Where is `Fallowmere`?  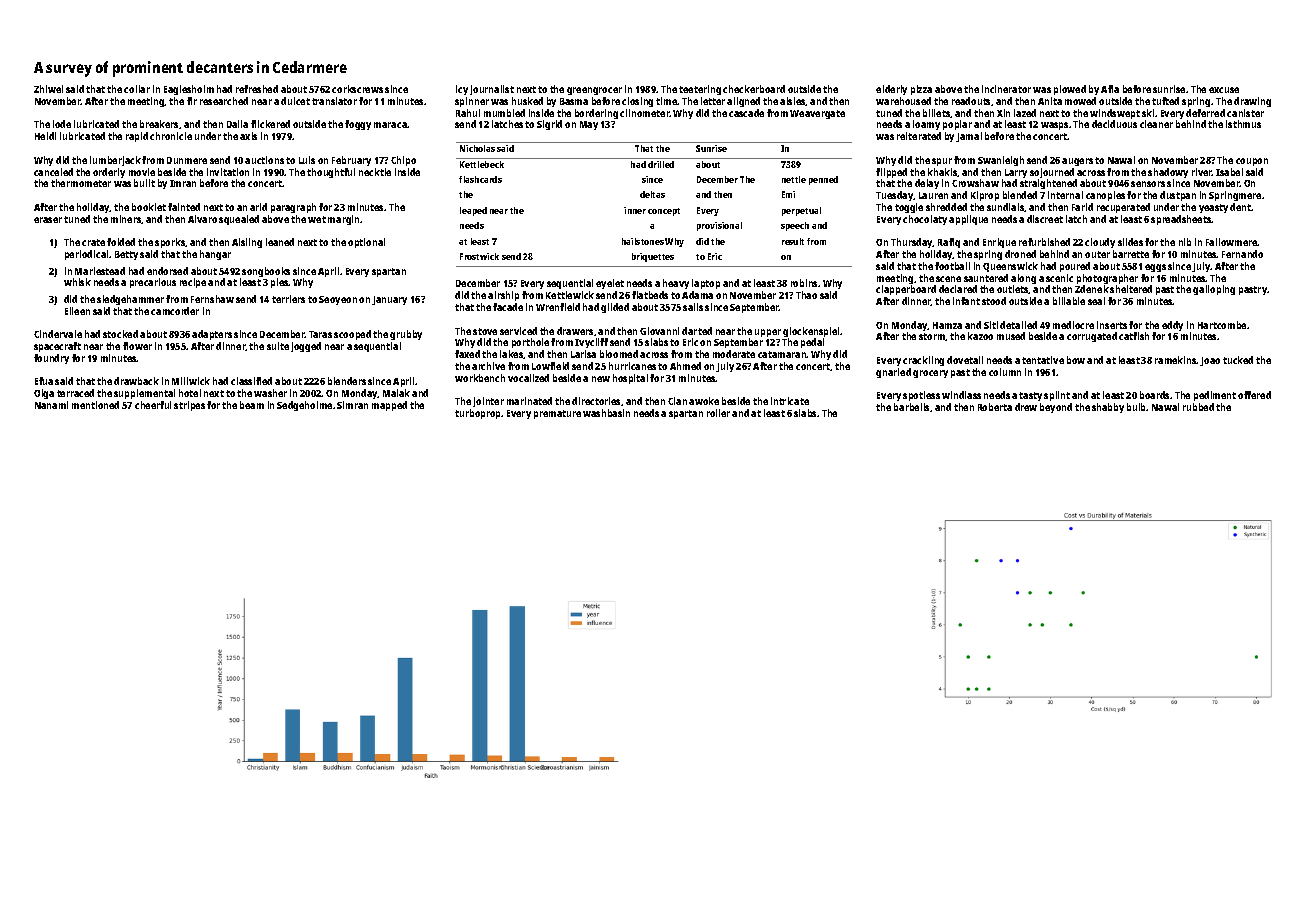
Fallowmere is located at coordinates (1232, 242).
